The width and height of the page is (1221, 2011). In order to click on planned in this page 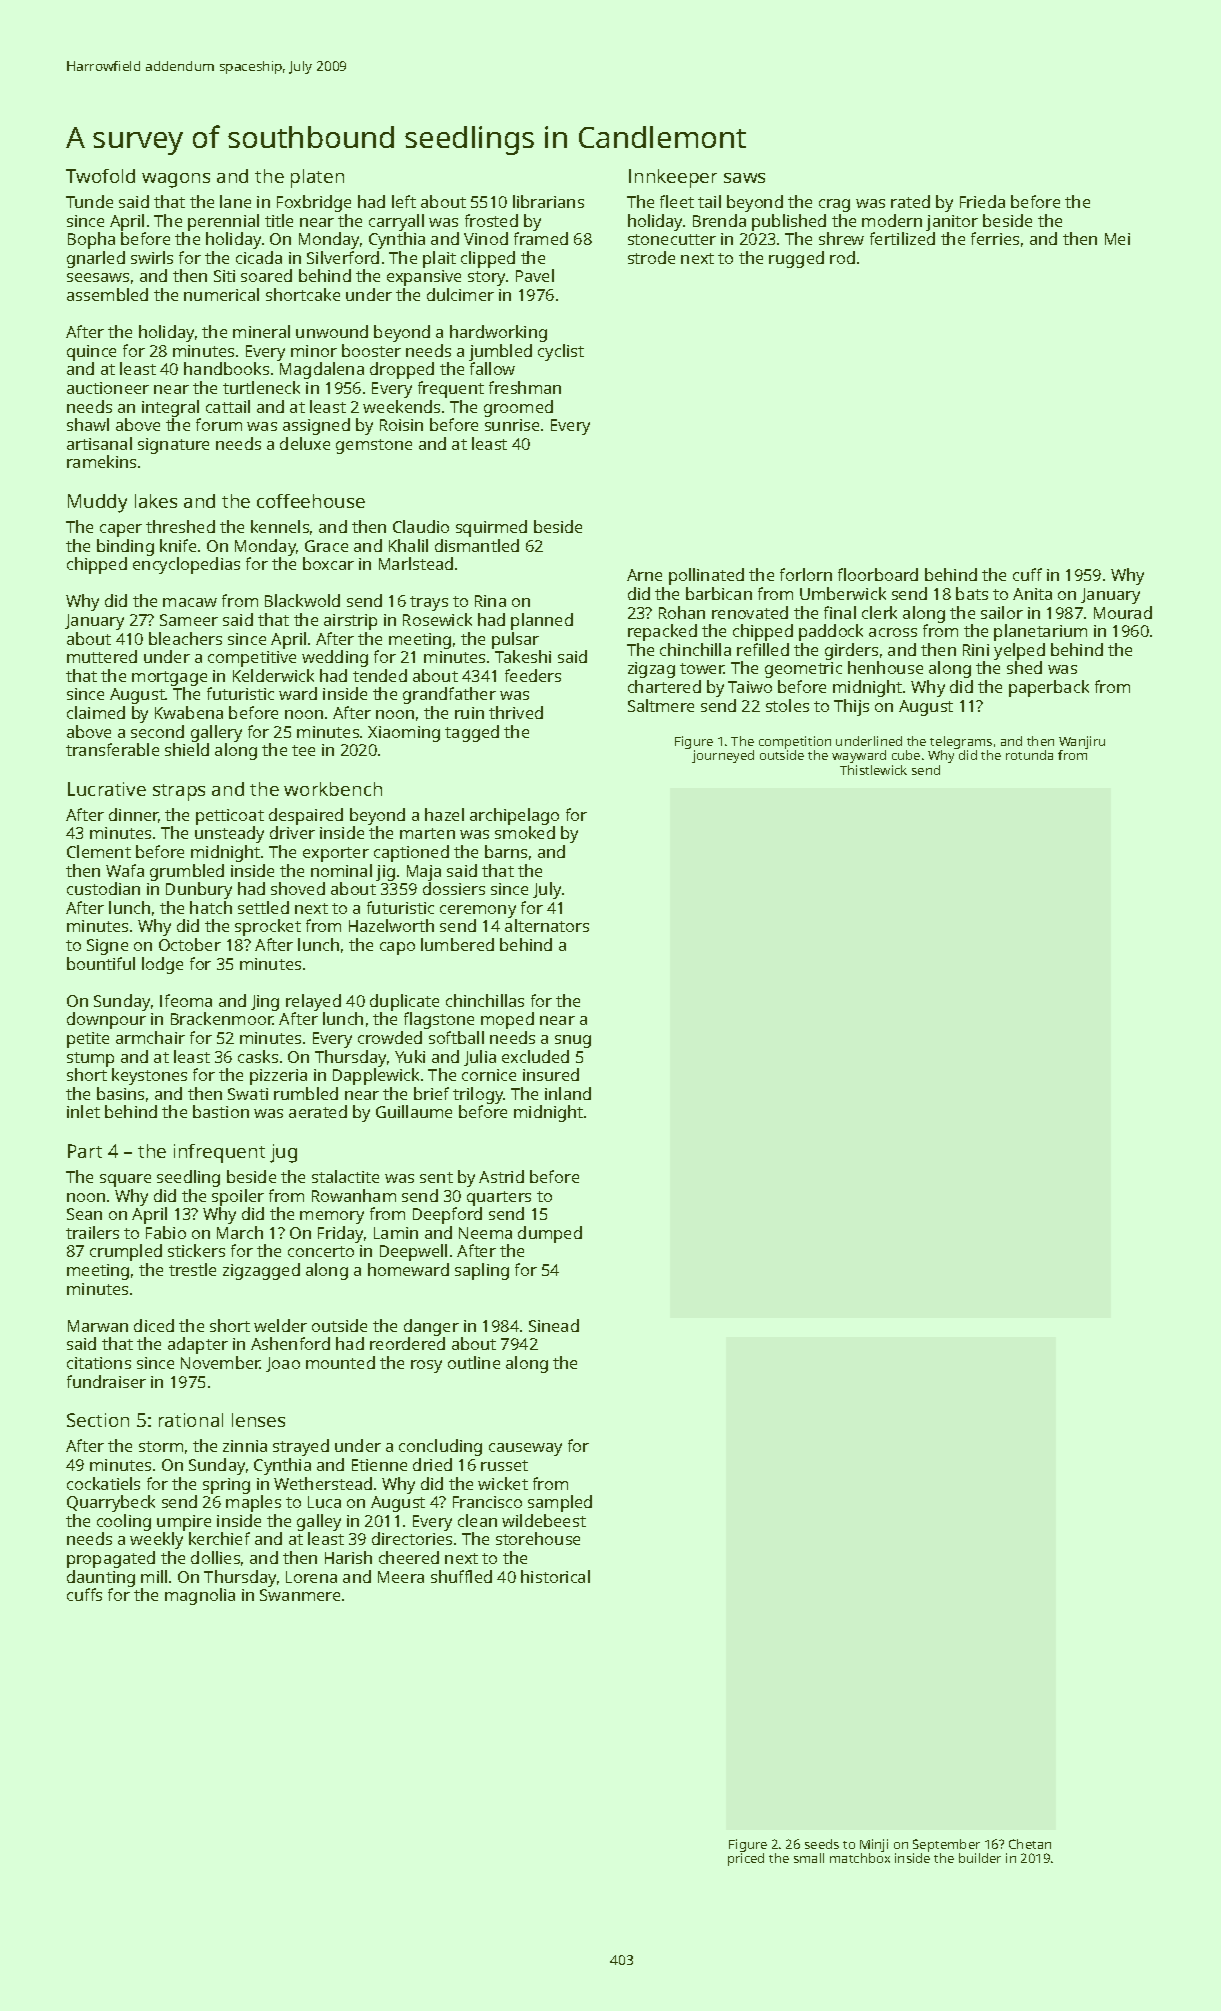, I will do `click(542, 621)`.
